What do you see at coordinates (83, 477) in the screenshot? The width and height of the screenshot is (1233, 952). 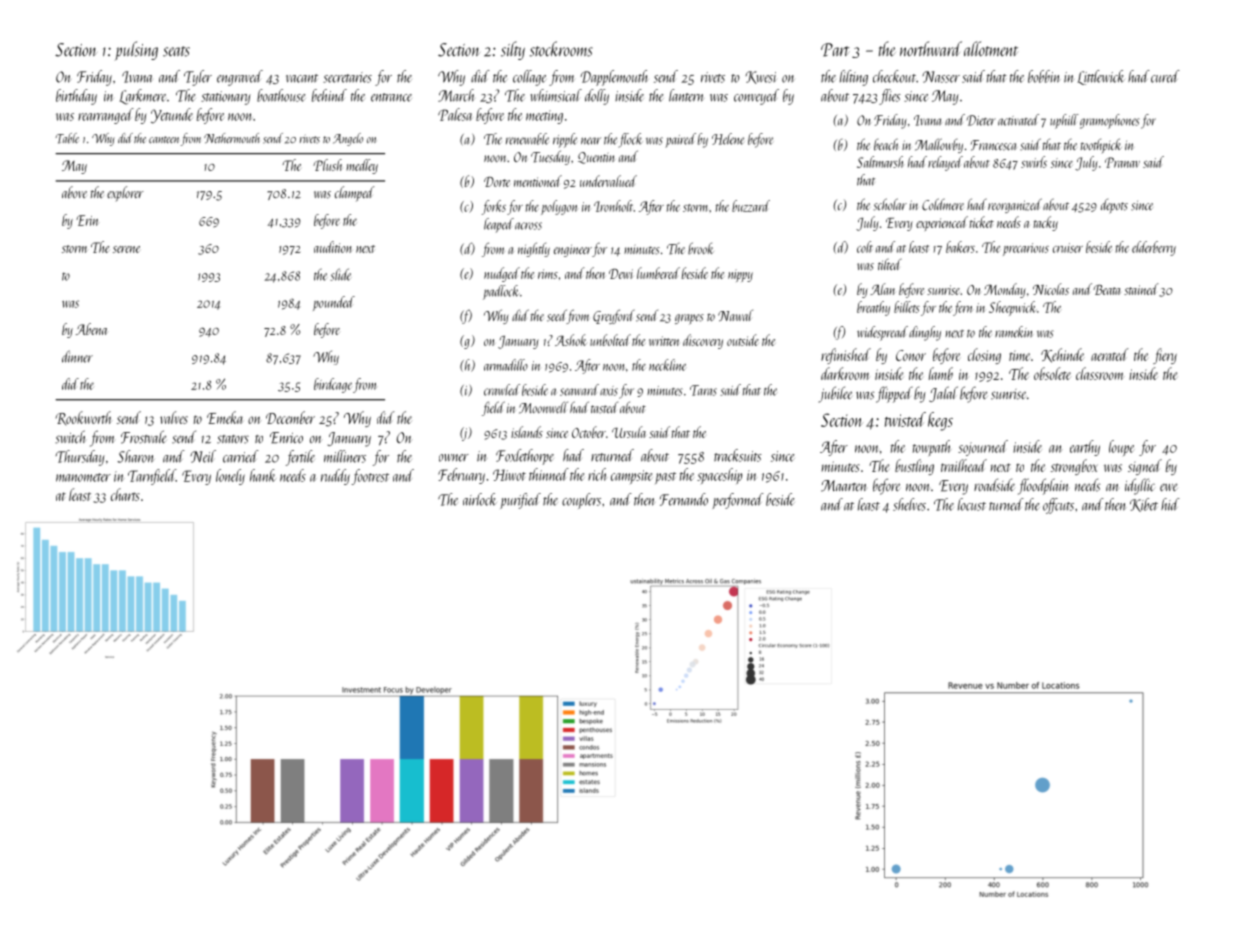 I see `manometer` at bounding box center [83, 477].
